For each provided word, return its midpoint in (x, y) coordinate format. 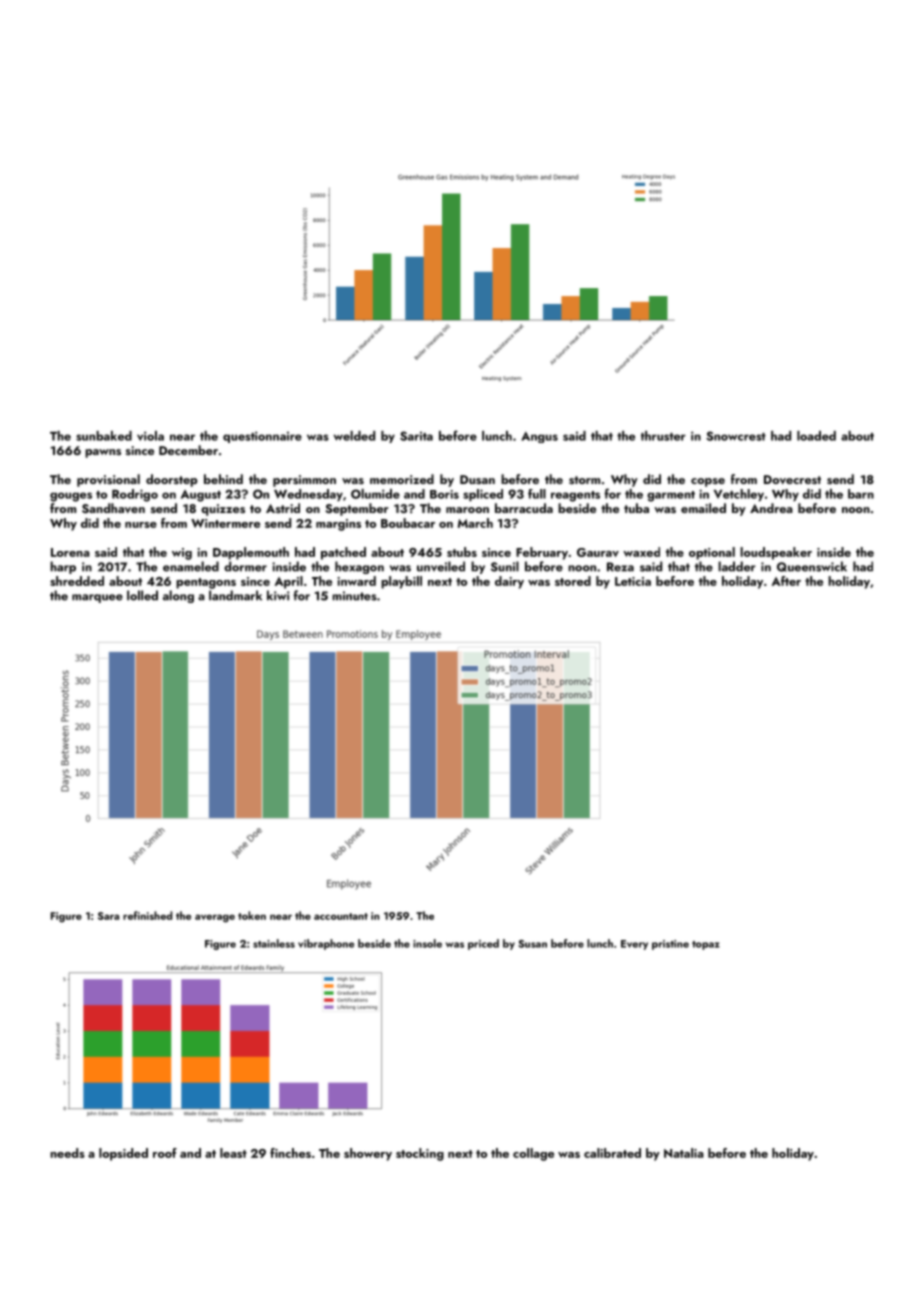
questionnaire (262, 437)
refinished (147, 915)
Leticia (633, 581)
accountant (341, 916)
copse (708, 482)
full (537, 494)
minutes (354, 596)
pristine (670, 945)
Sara (108, 916)
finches (290, 1153)
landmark (235, 595)
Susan (532, 944)
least (233, 1153)
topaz (706, 945)
